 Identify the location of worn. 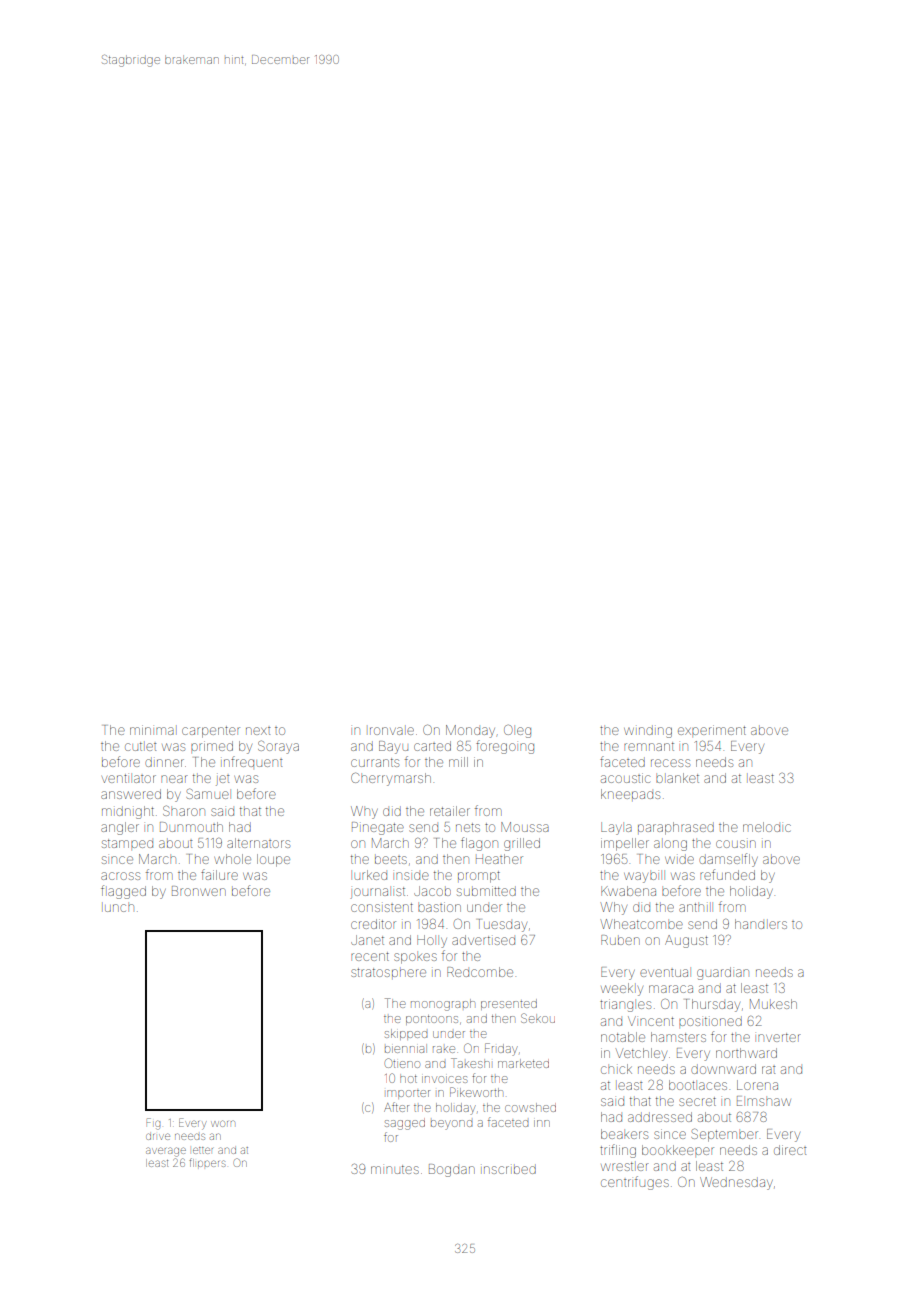
(223, 1123).
